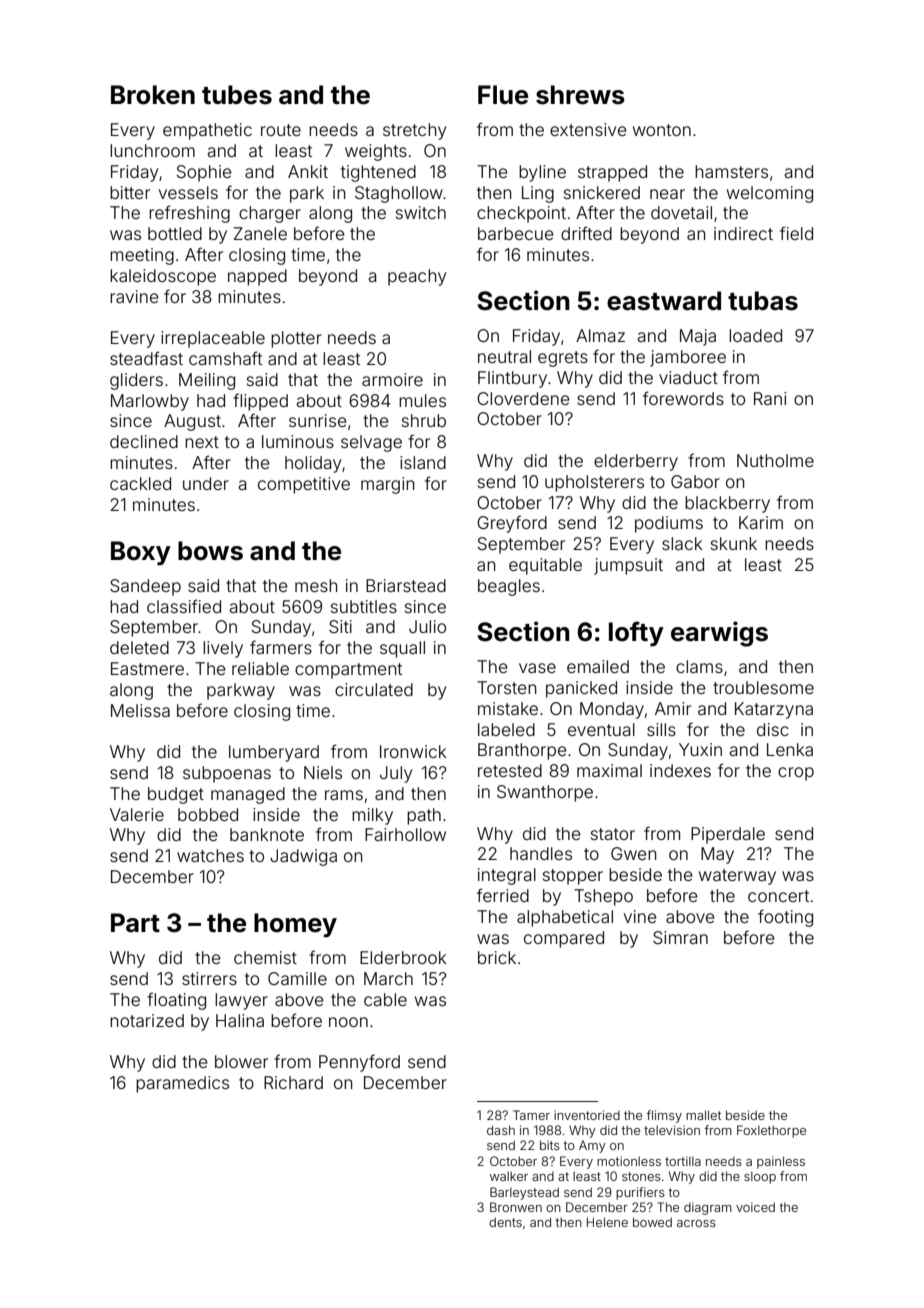 This page has height=1308, width=924. I want to click on beagles, so click(509, 587).
